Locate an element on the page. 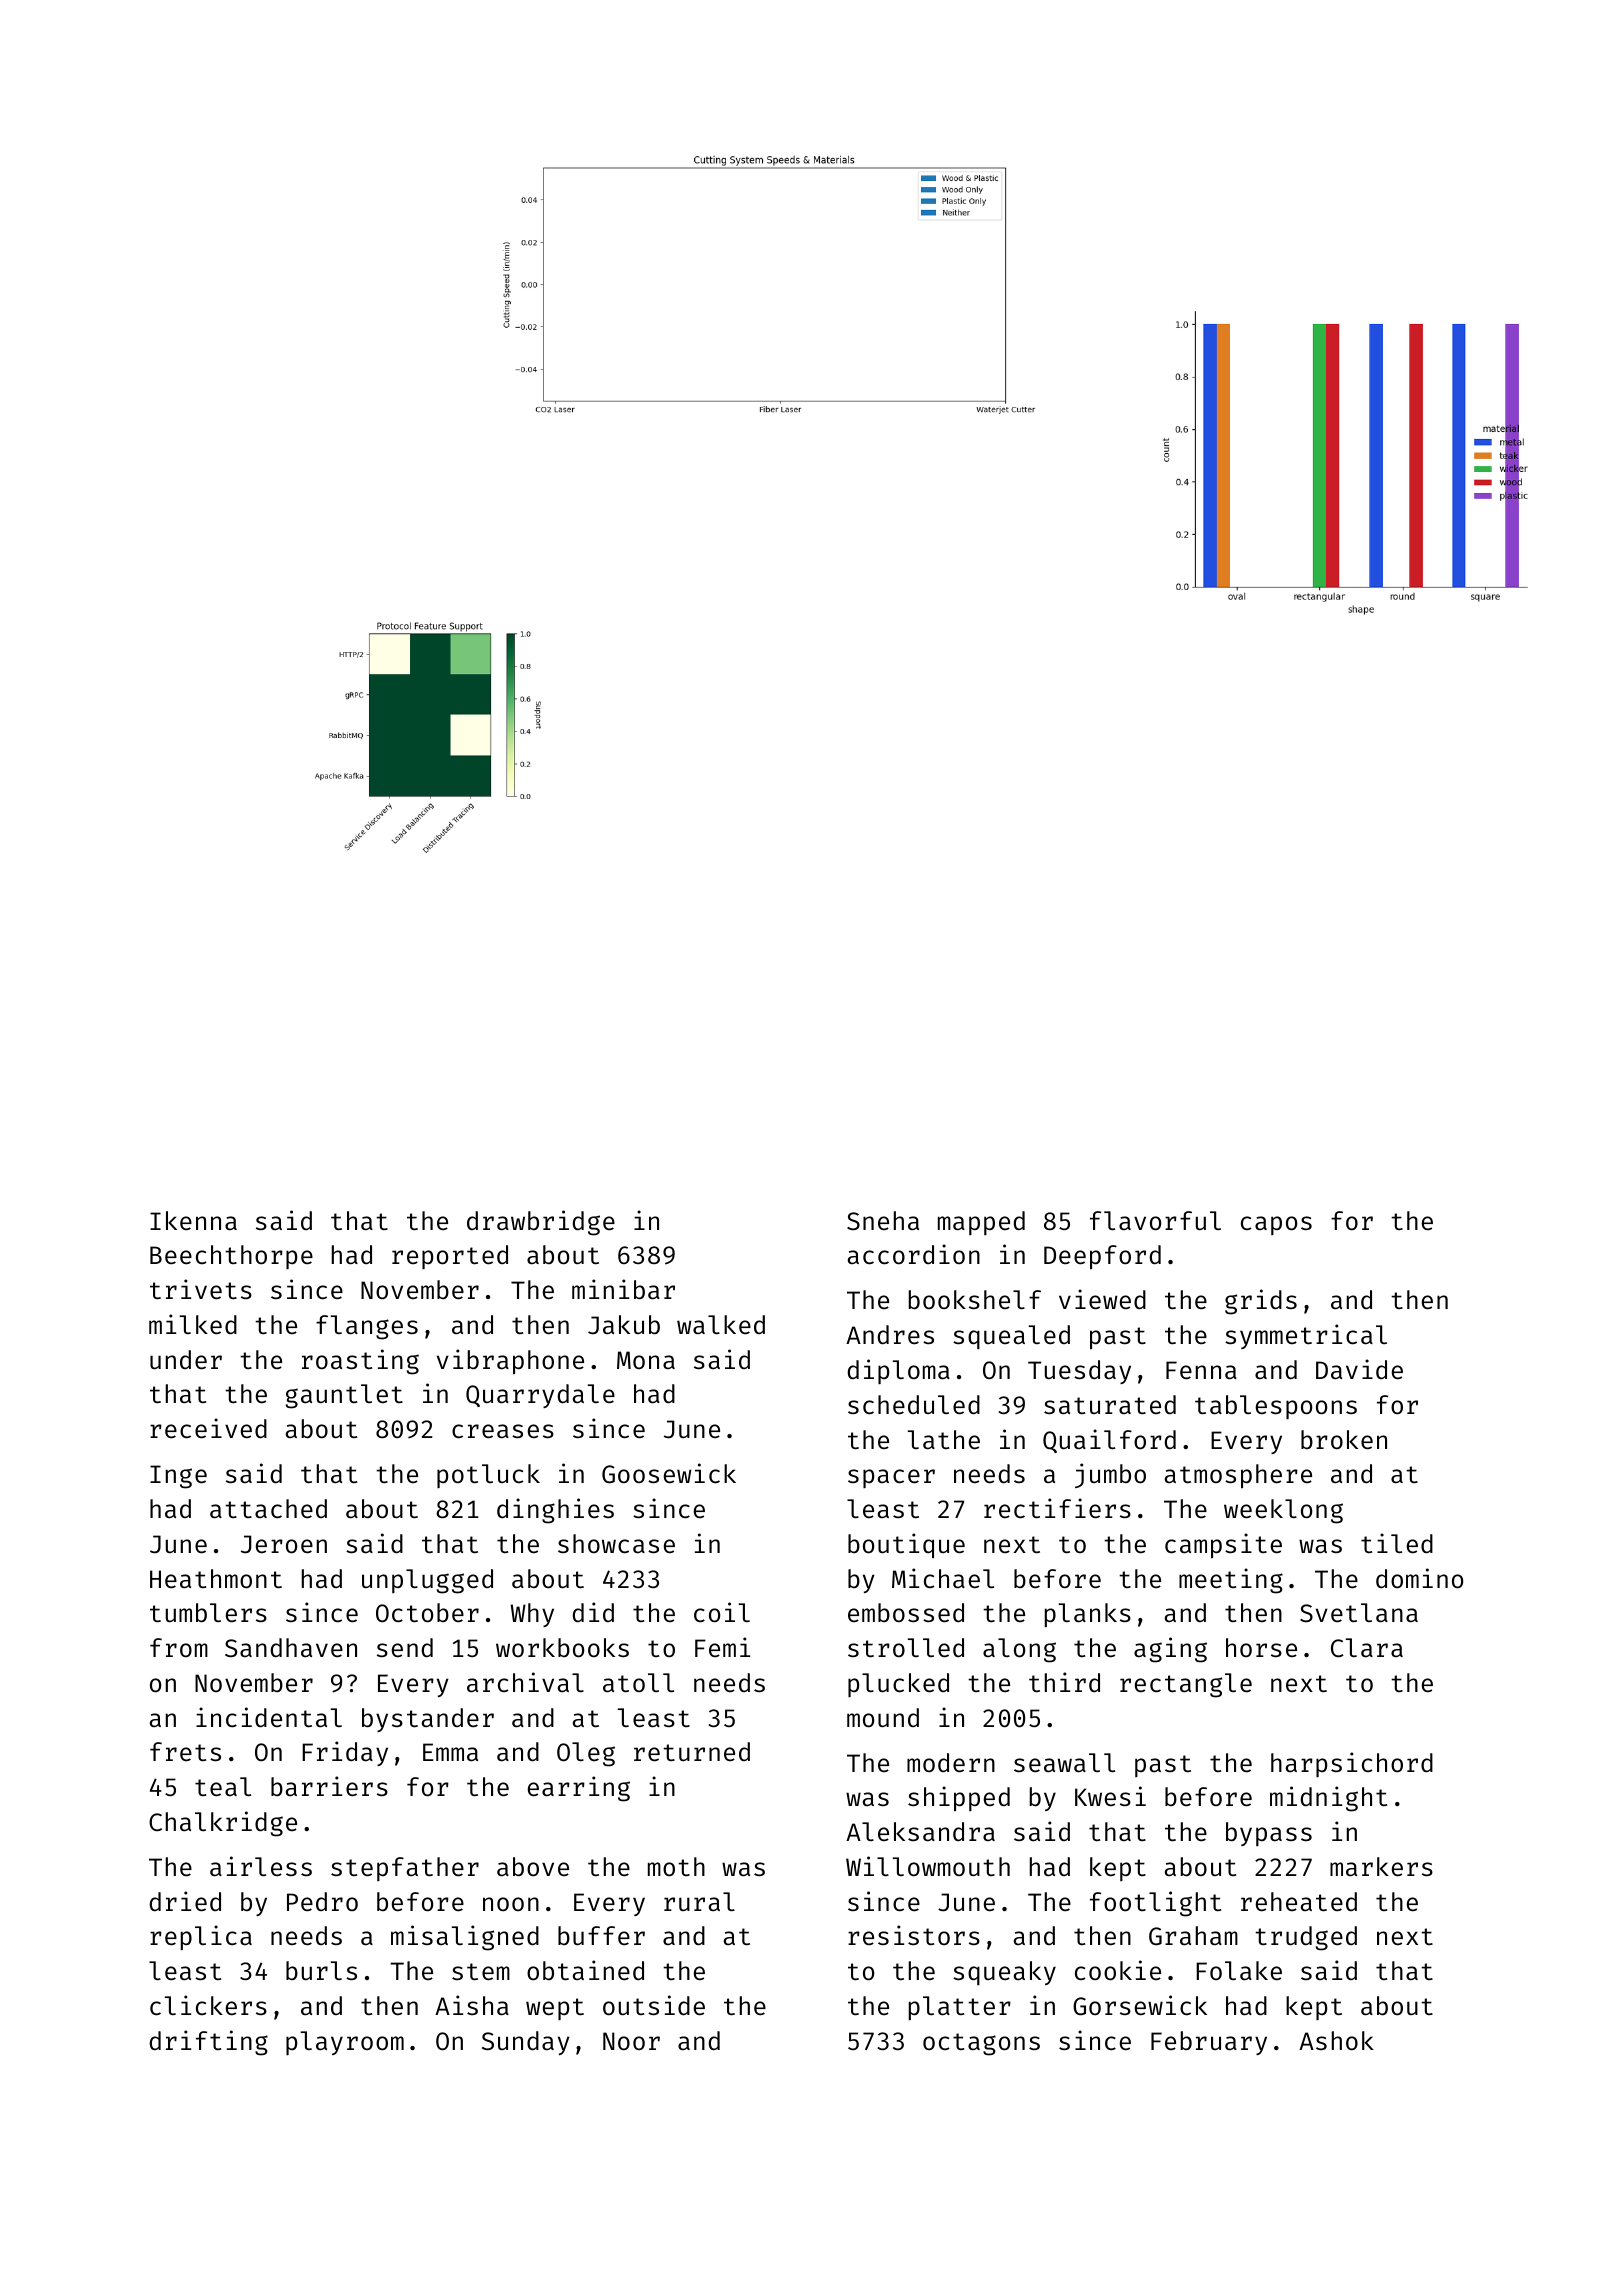  from is located at coordinates (179, 1648).
